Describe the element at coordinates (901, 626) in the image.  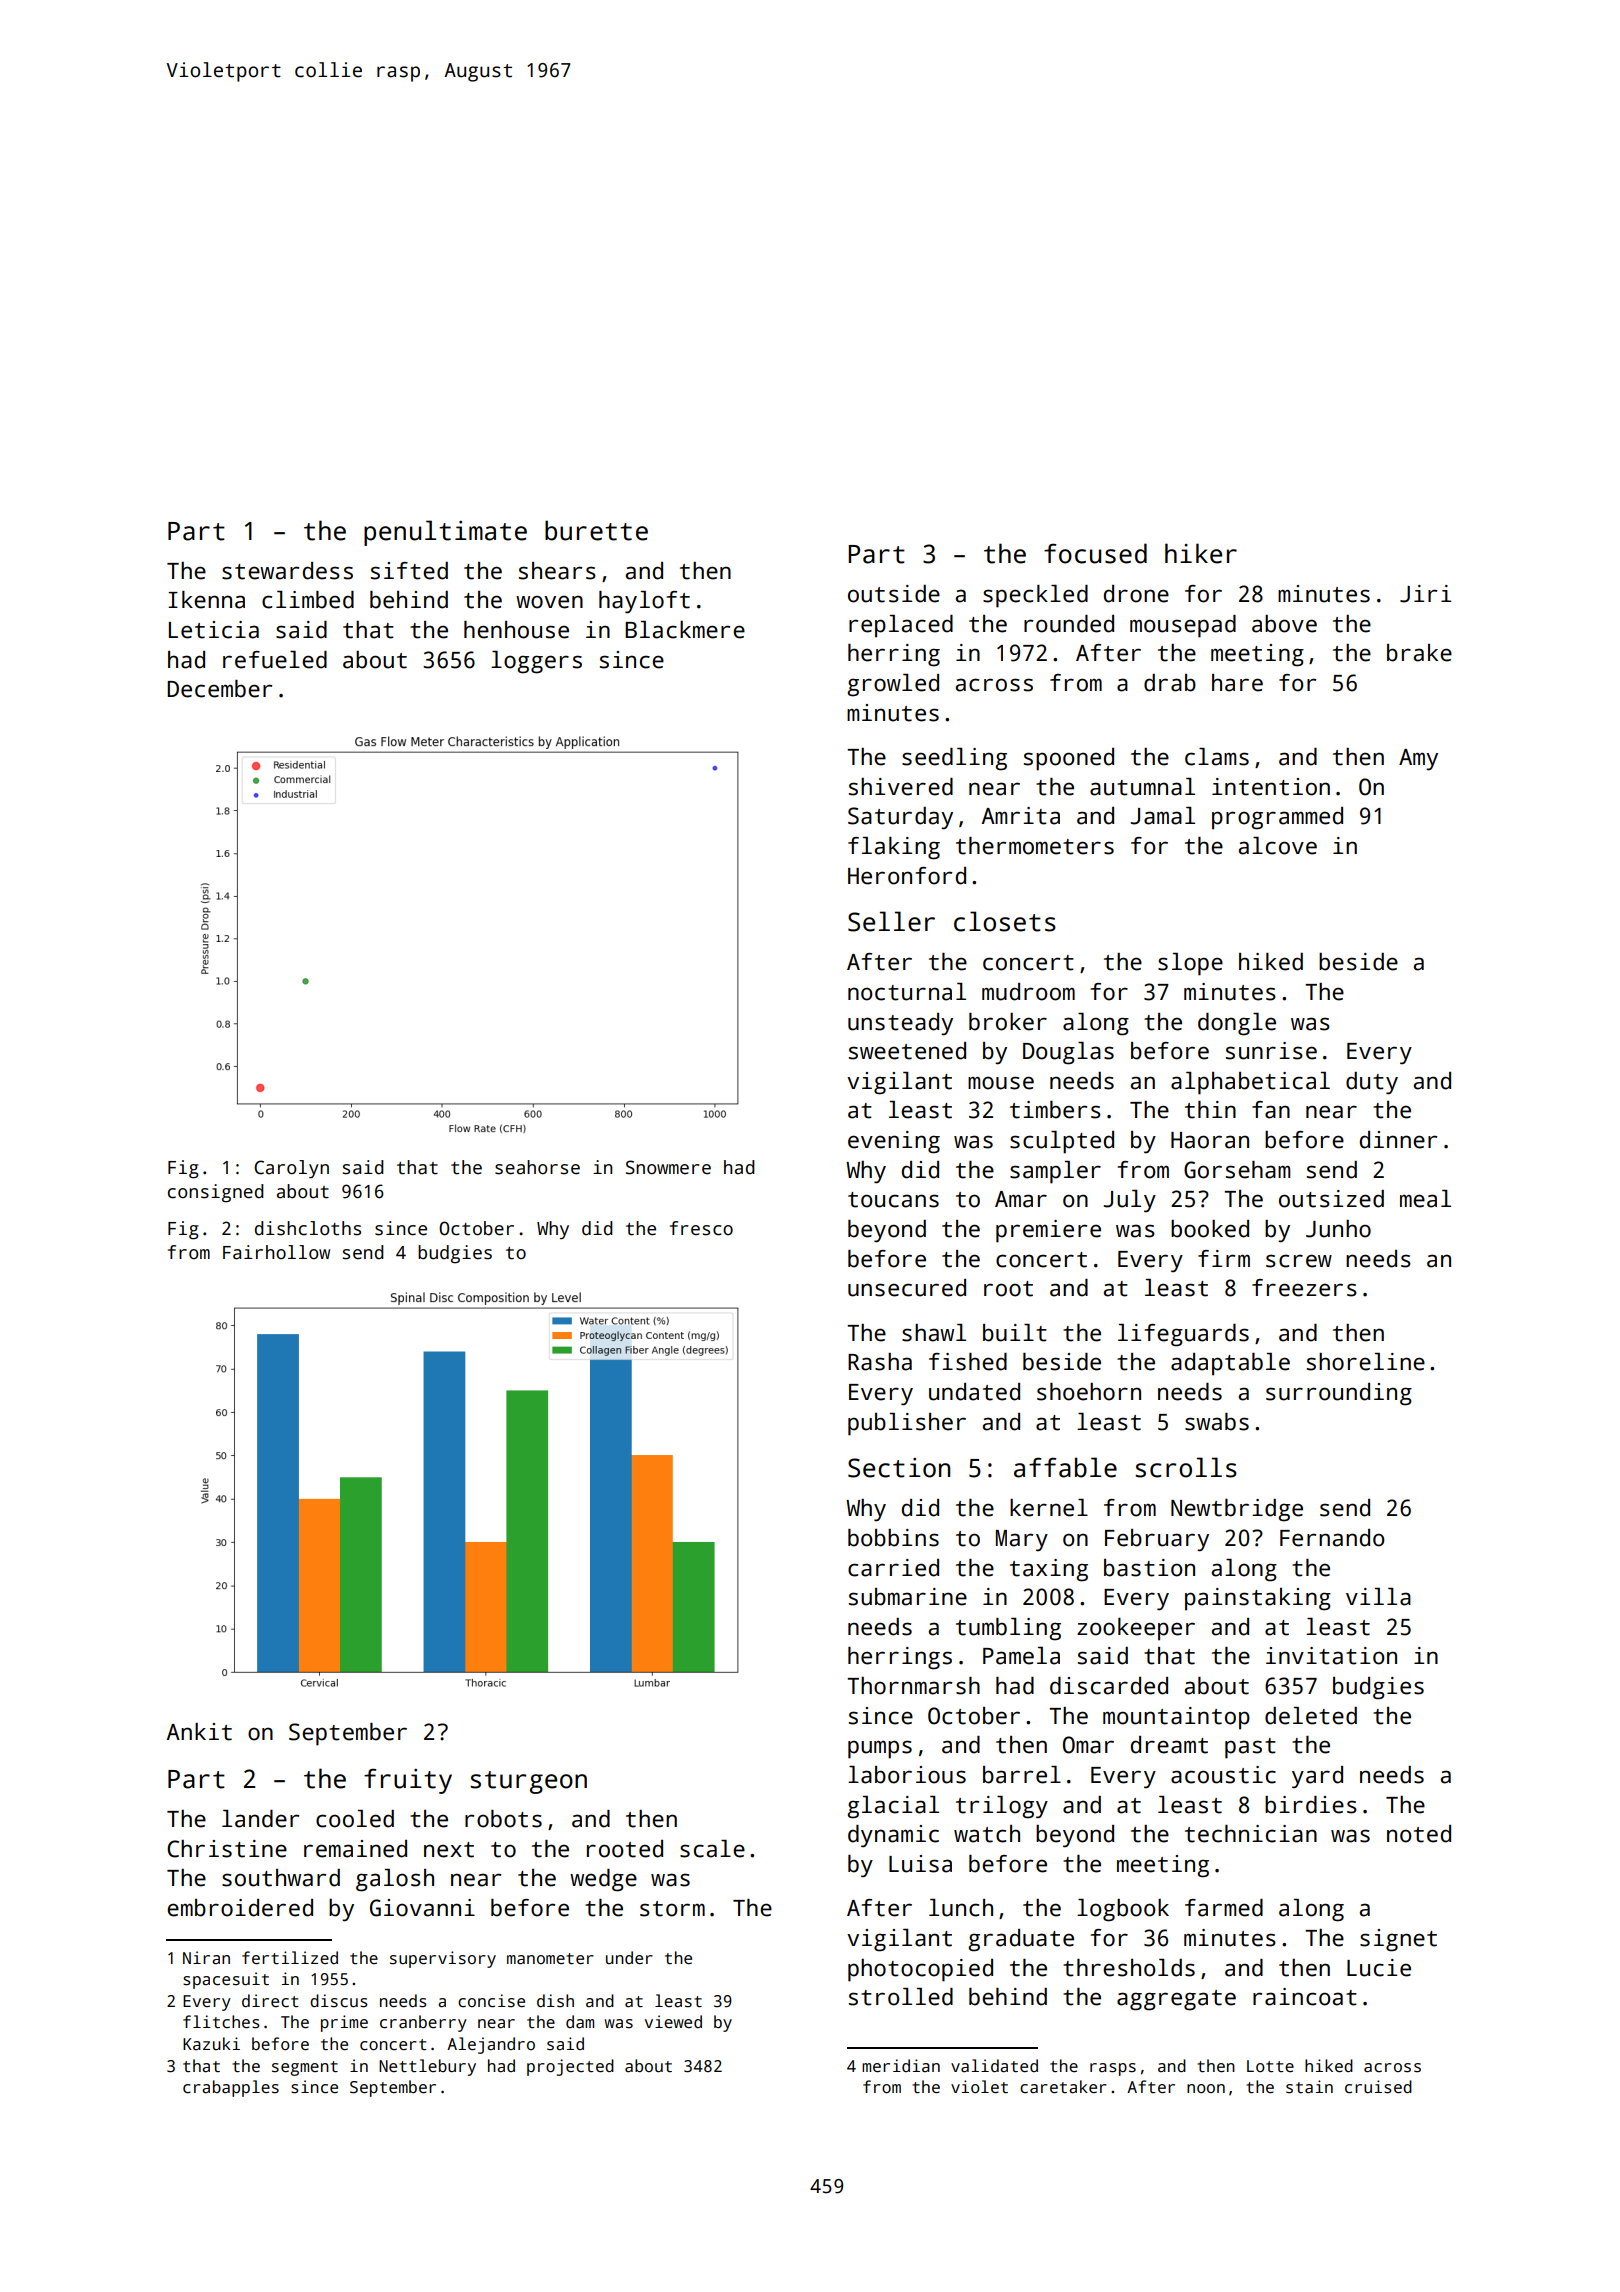
I see `replaced` at that location.
